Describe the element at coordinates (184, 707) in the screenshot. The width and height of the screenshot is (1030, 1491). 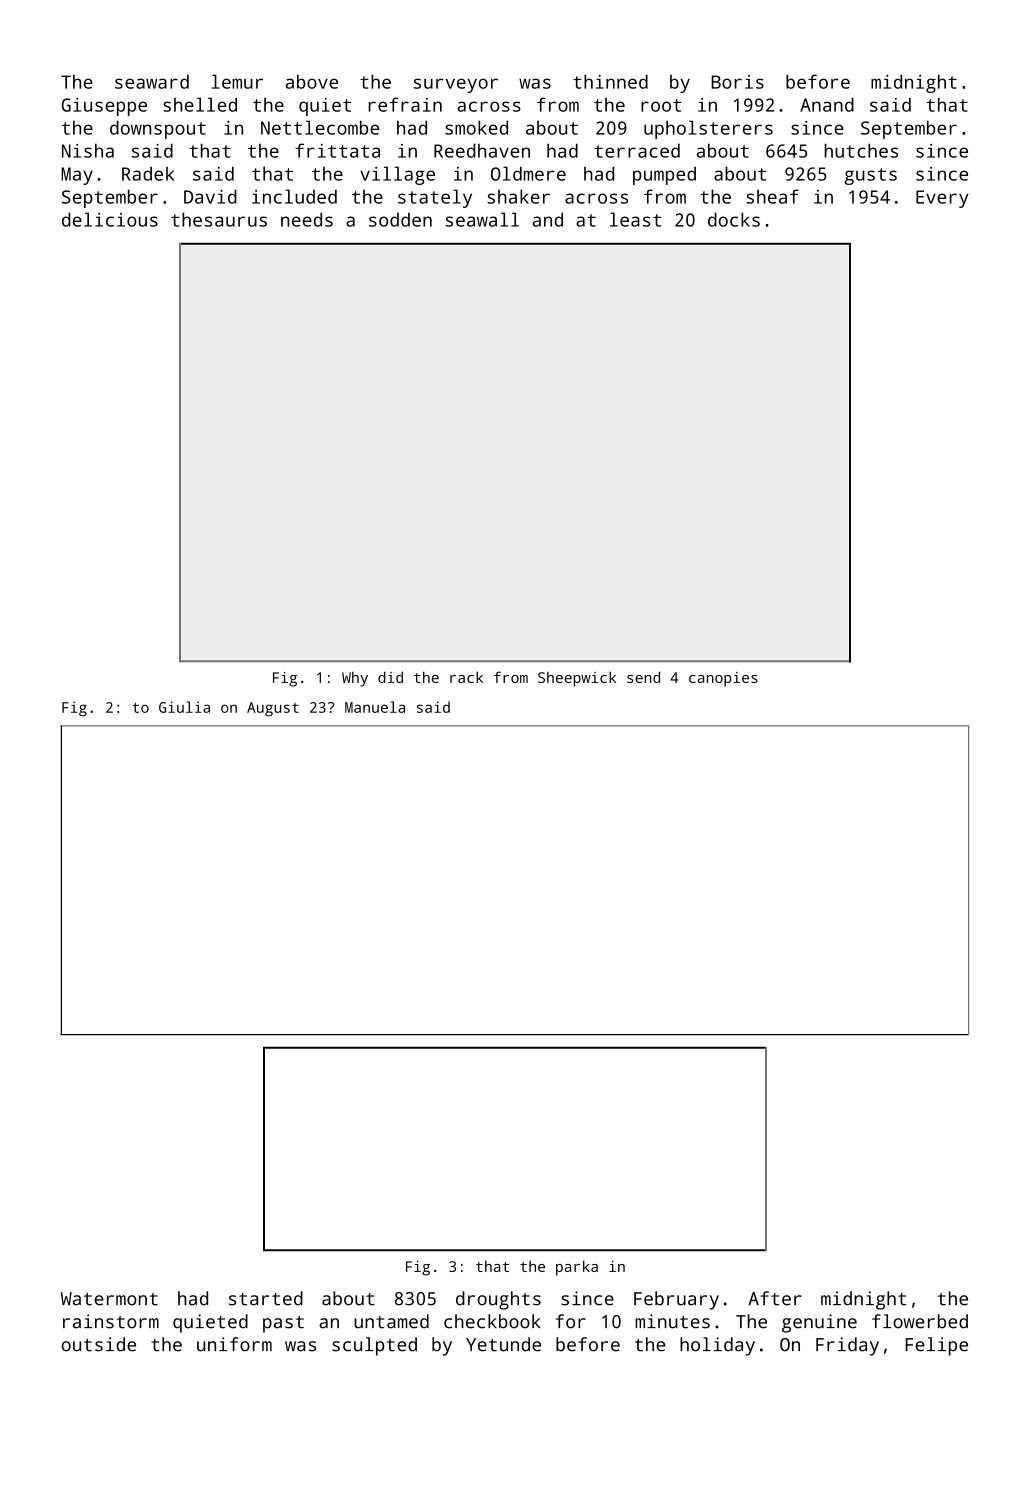
I see `Giulia` at that location.
